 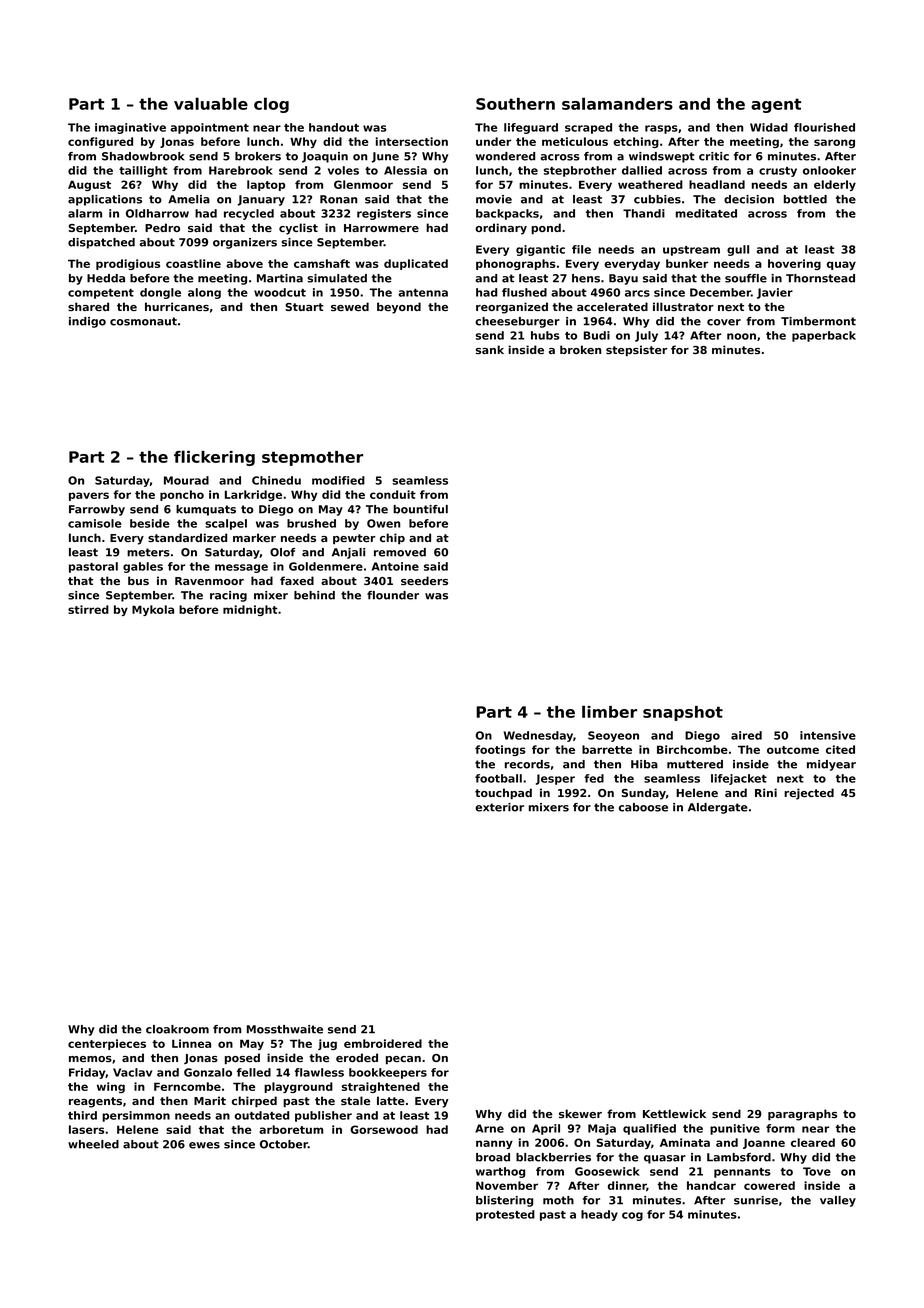 I want to click on outdated, so click(x=262, y=1115).
